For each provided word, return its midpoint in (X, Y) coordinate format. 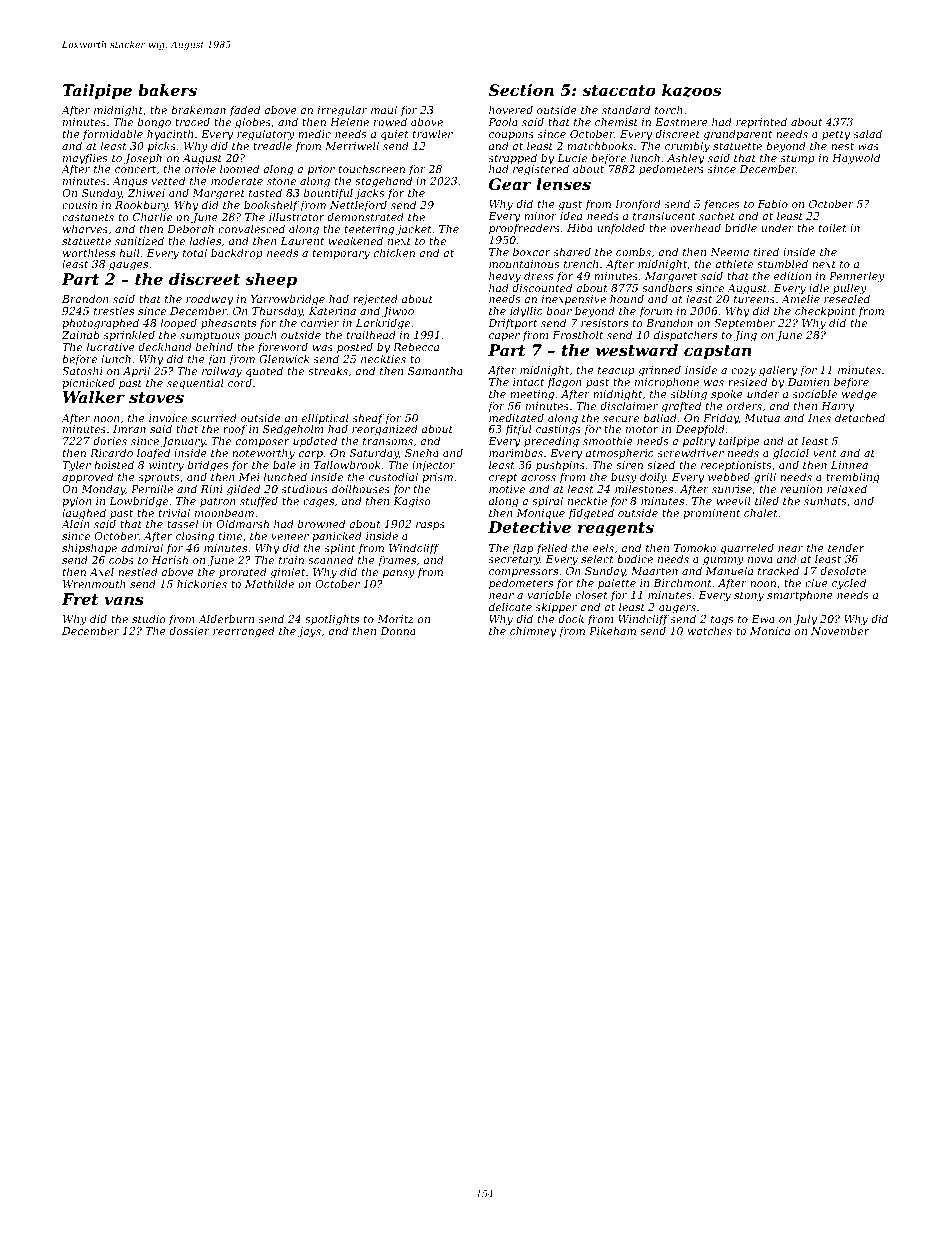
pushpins (560, 466)
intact (528, 382)
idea (571, 216)
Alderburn (226, 618)
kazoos (691, 90)
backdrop (237, 253)
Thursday (277, 312)
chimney (533, 632)
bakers (167, 90)
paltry (699, 443)
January (183, 443)
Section (521, 90)
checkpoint (826, 312)
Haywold (856, 159)
